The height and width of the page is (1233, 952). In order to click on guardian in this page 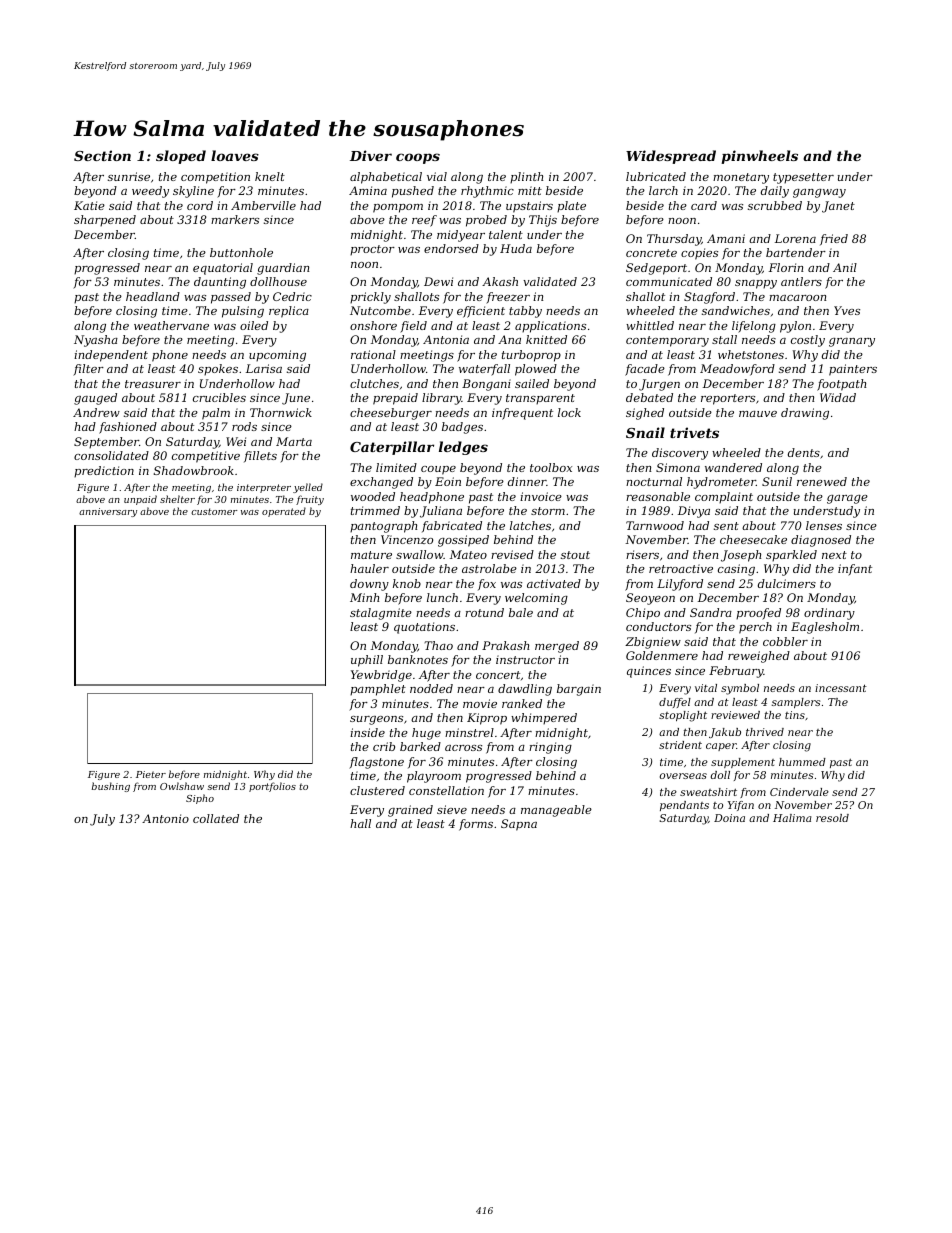, I will do `click(283, 269)`.
